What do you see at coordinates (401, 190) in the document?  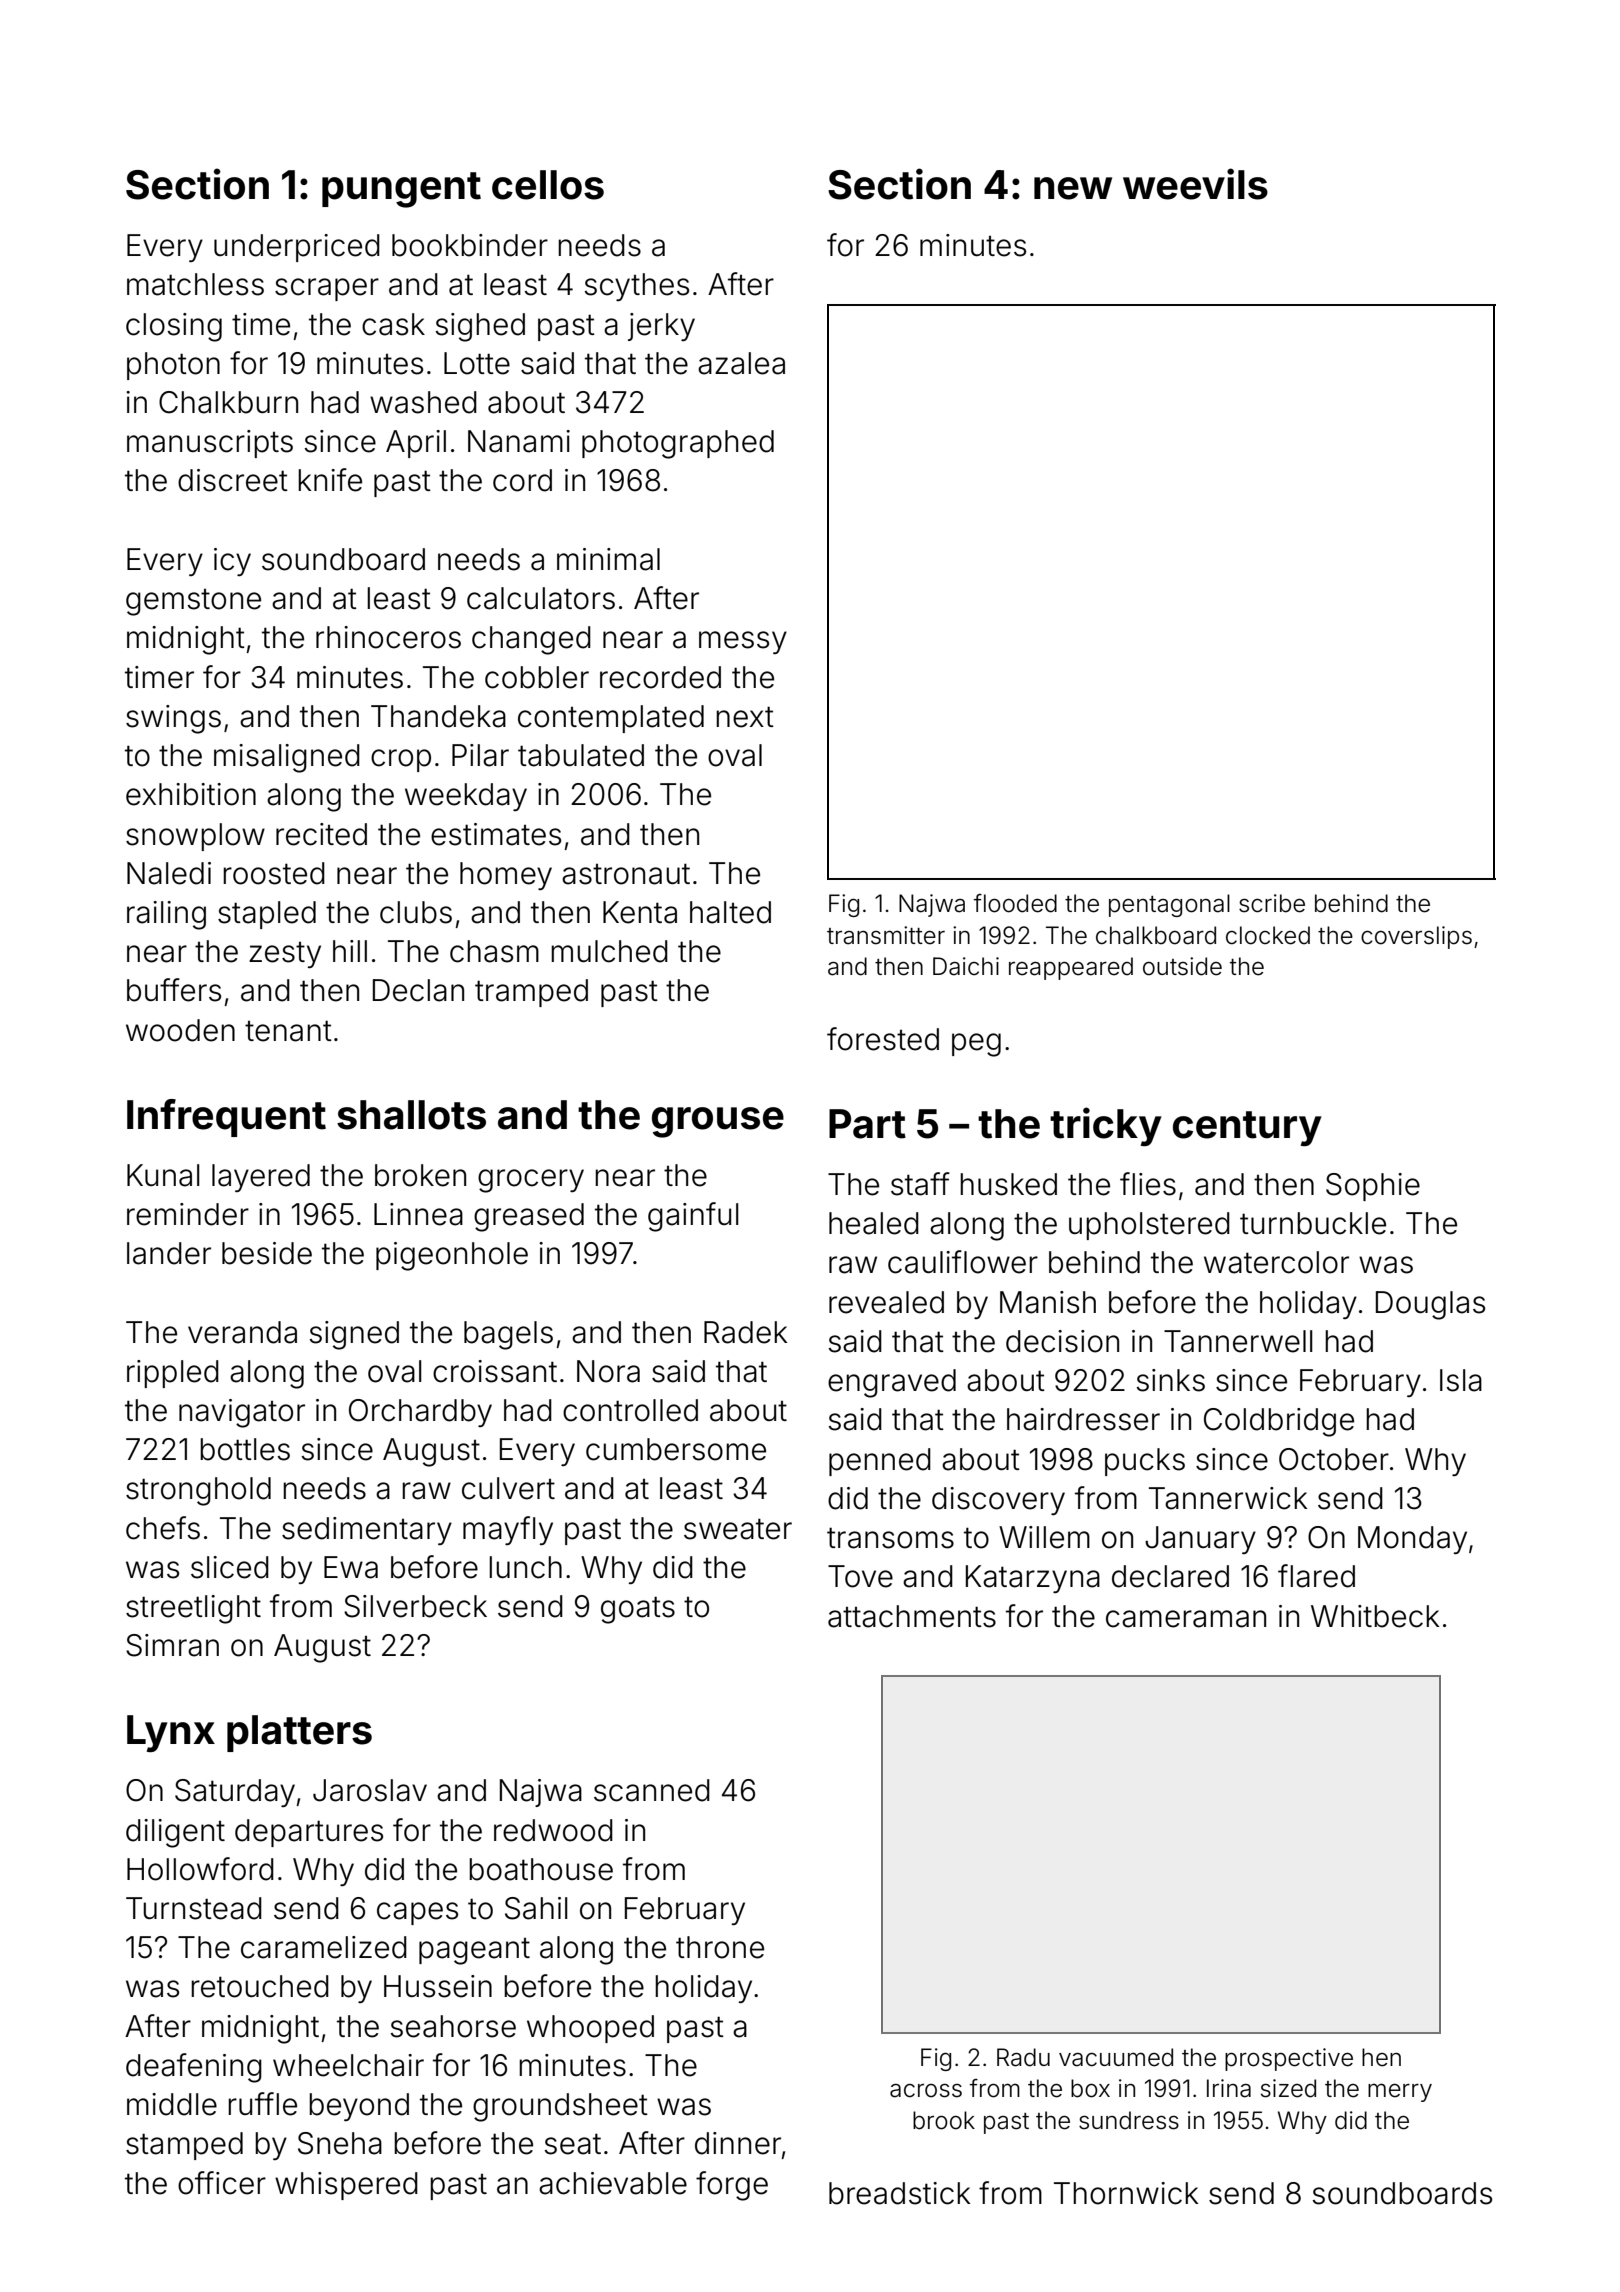 I see `pungent` at bounding box center [401, 190].
